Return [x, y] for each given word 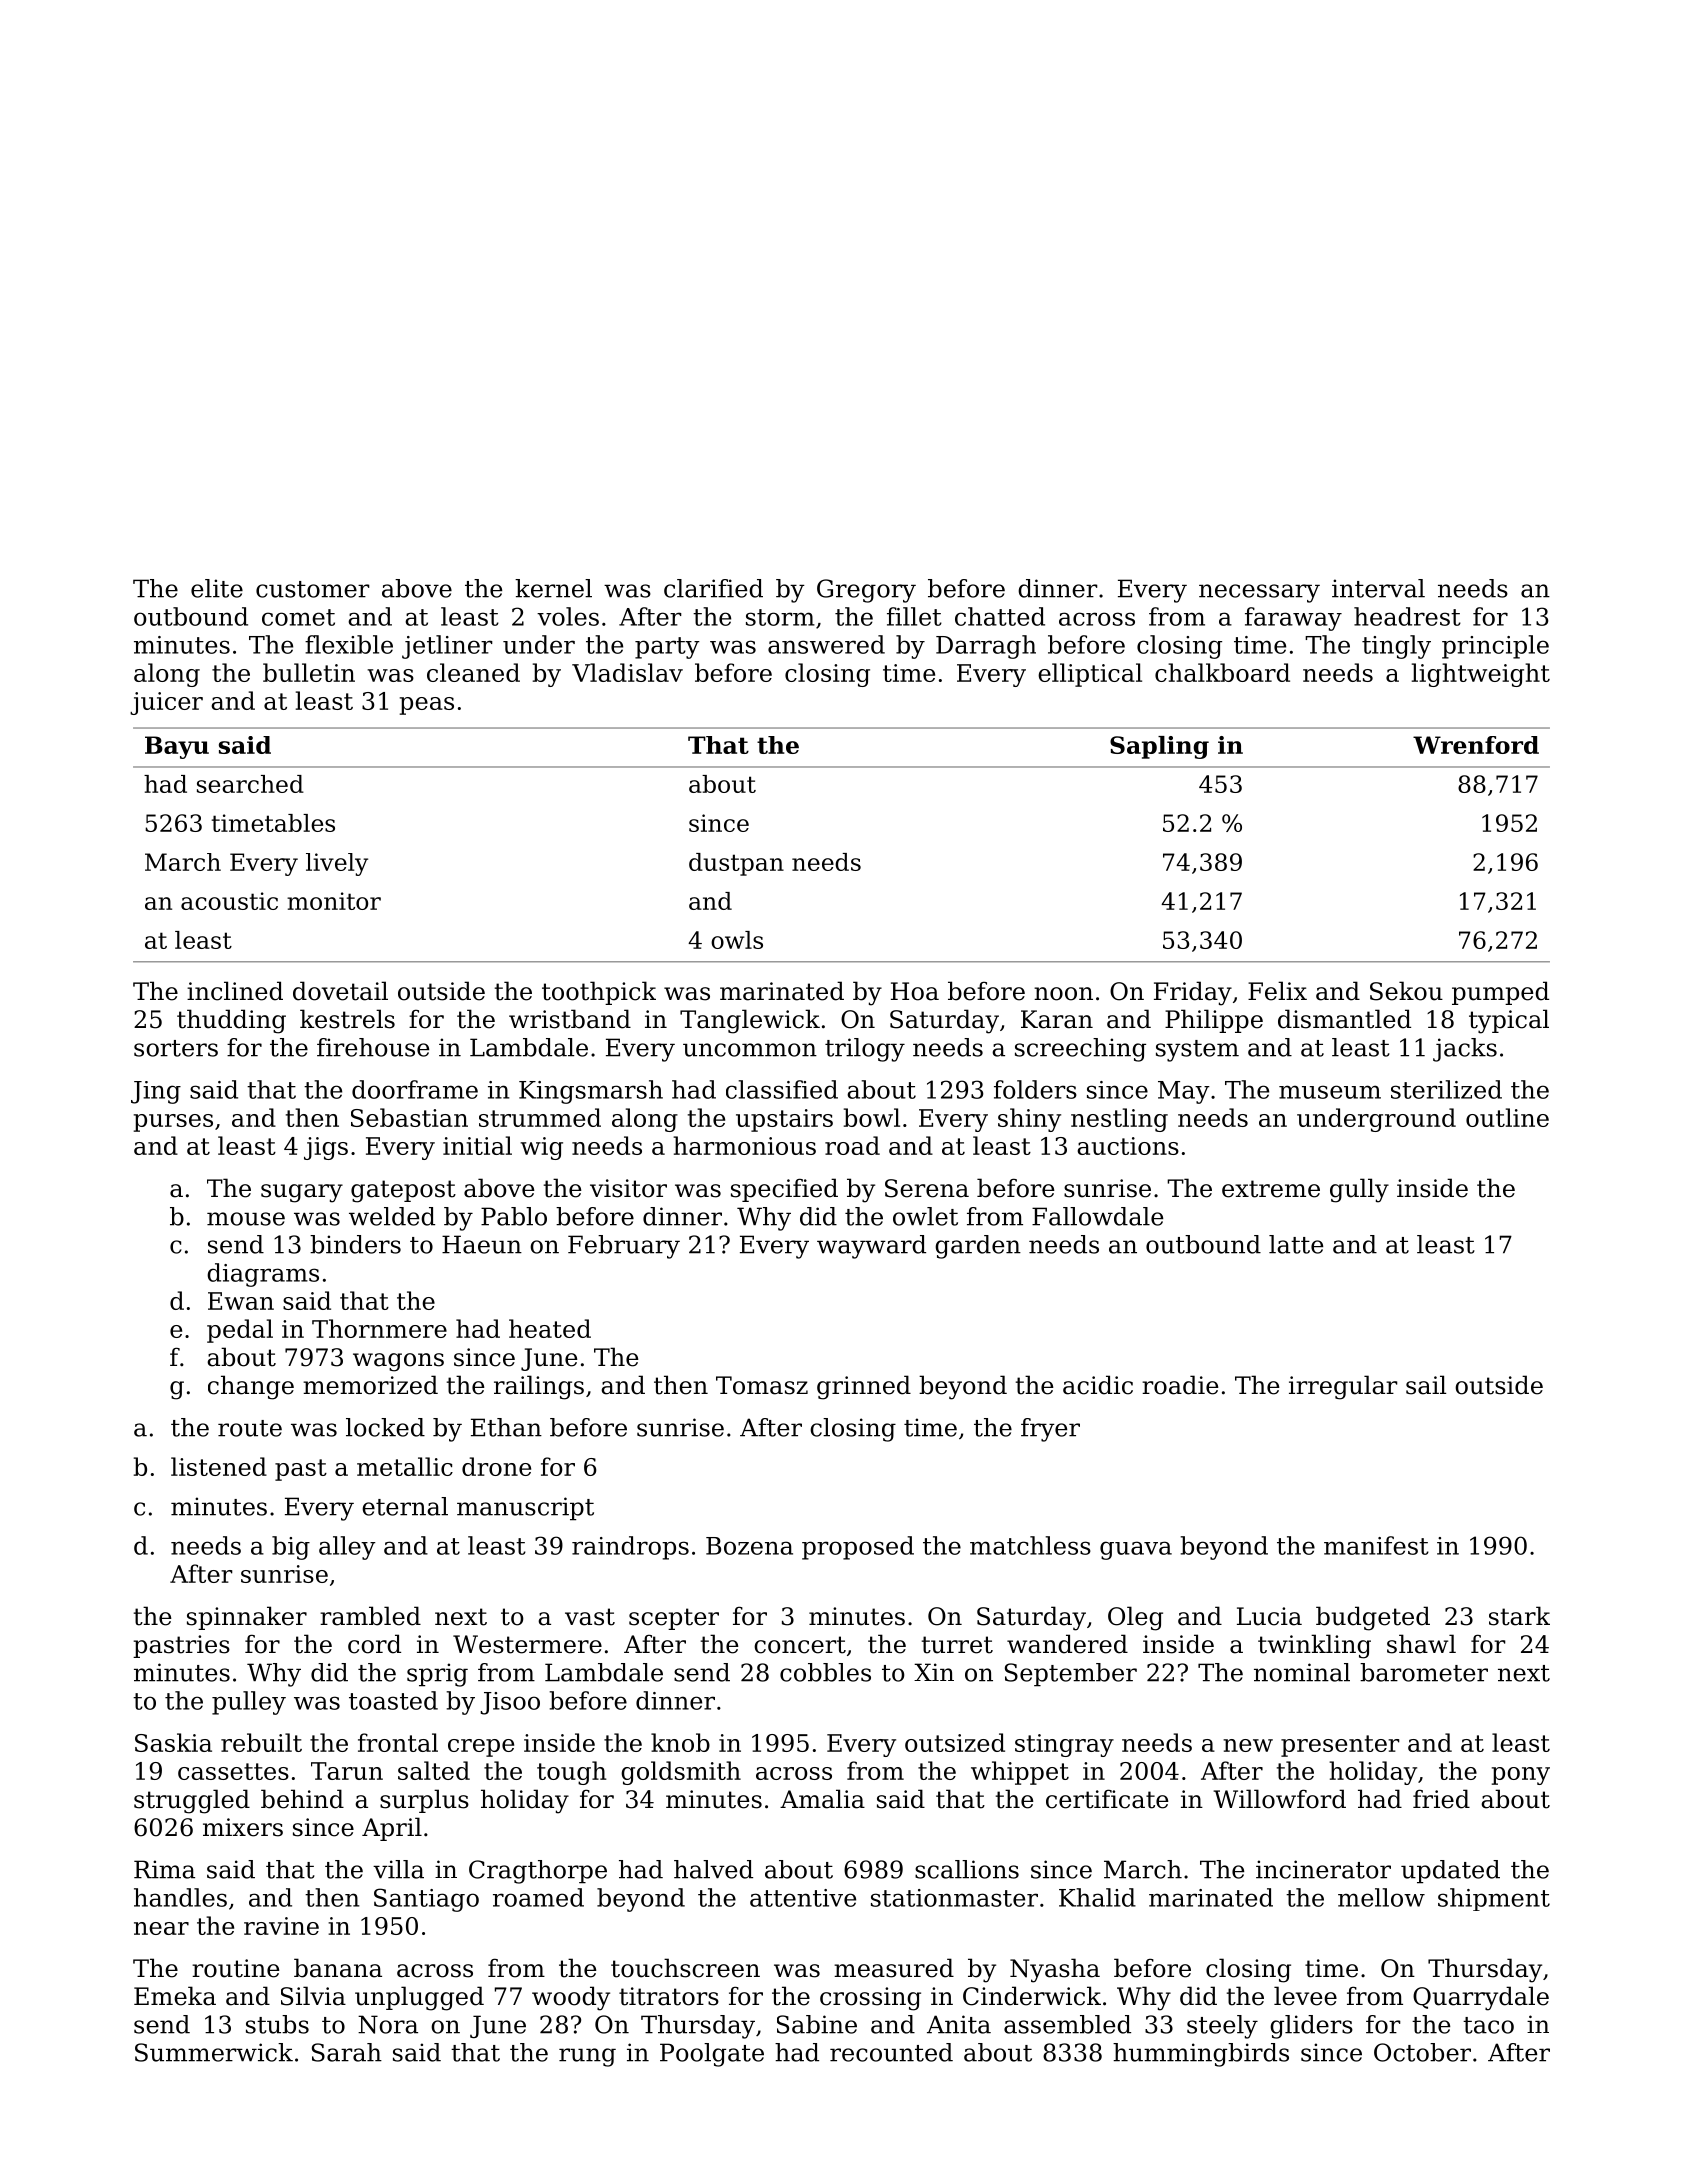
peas [427, 706]
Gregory [866, 591]
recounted [891, 2052]
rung [587, 2057]
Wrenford [1476, 745]
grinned [864, 1387]
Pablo [514, 1216]
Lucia [1269, 1616]
